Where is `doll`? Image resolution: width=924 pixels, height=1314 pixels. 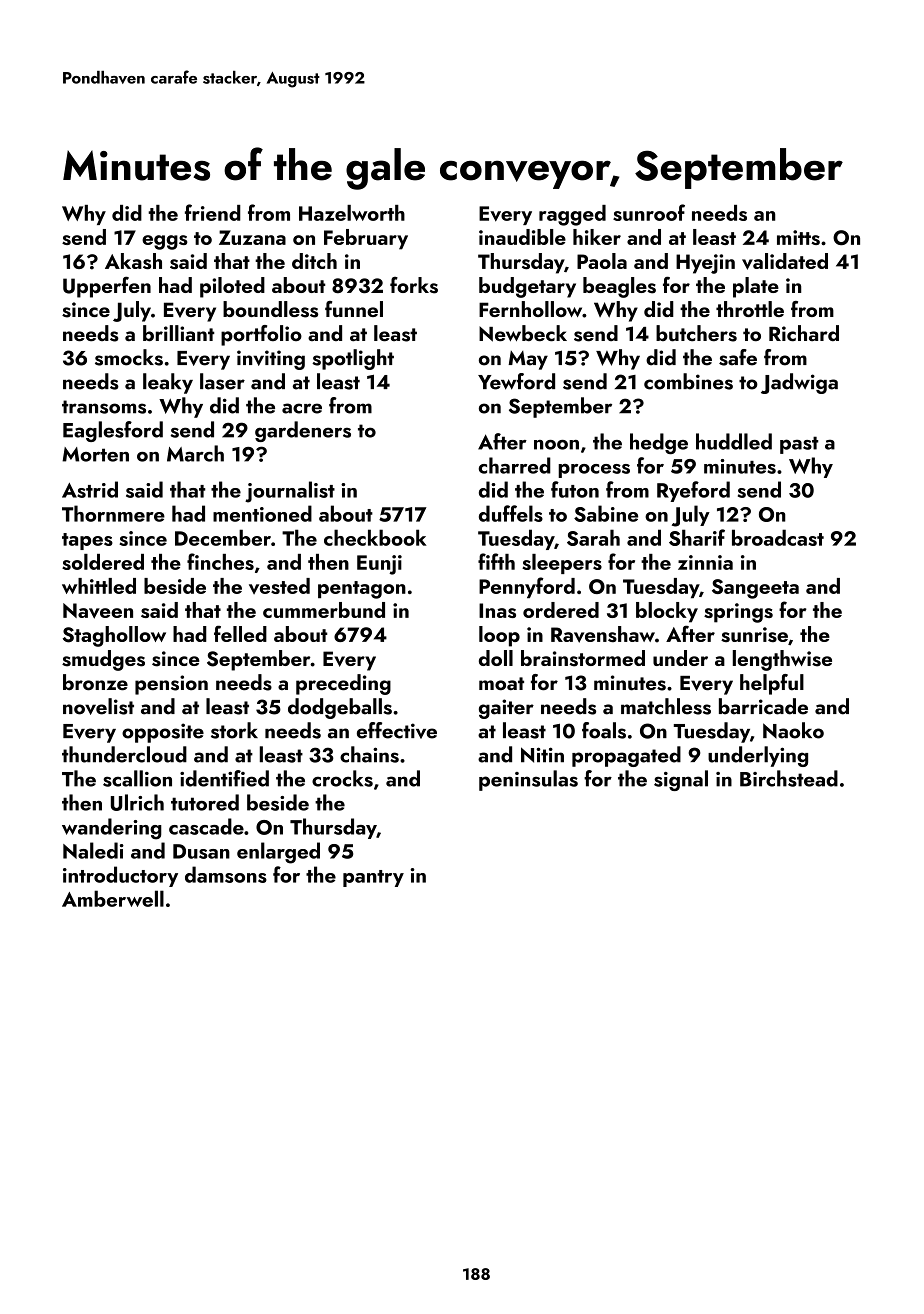
doll is located at coordinates (496, 658).
